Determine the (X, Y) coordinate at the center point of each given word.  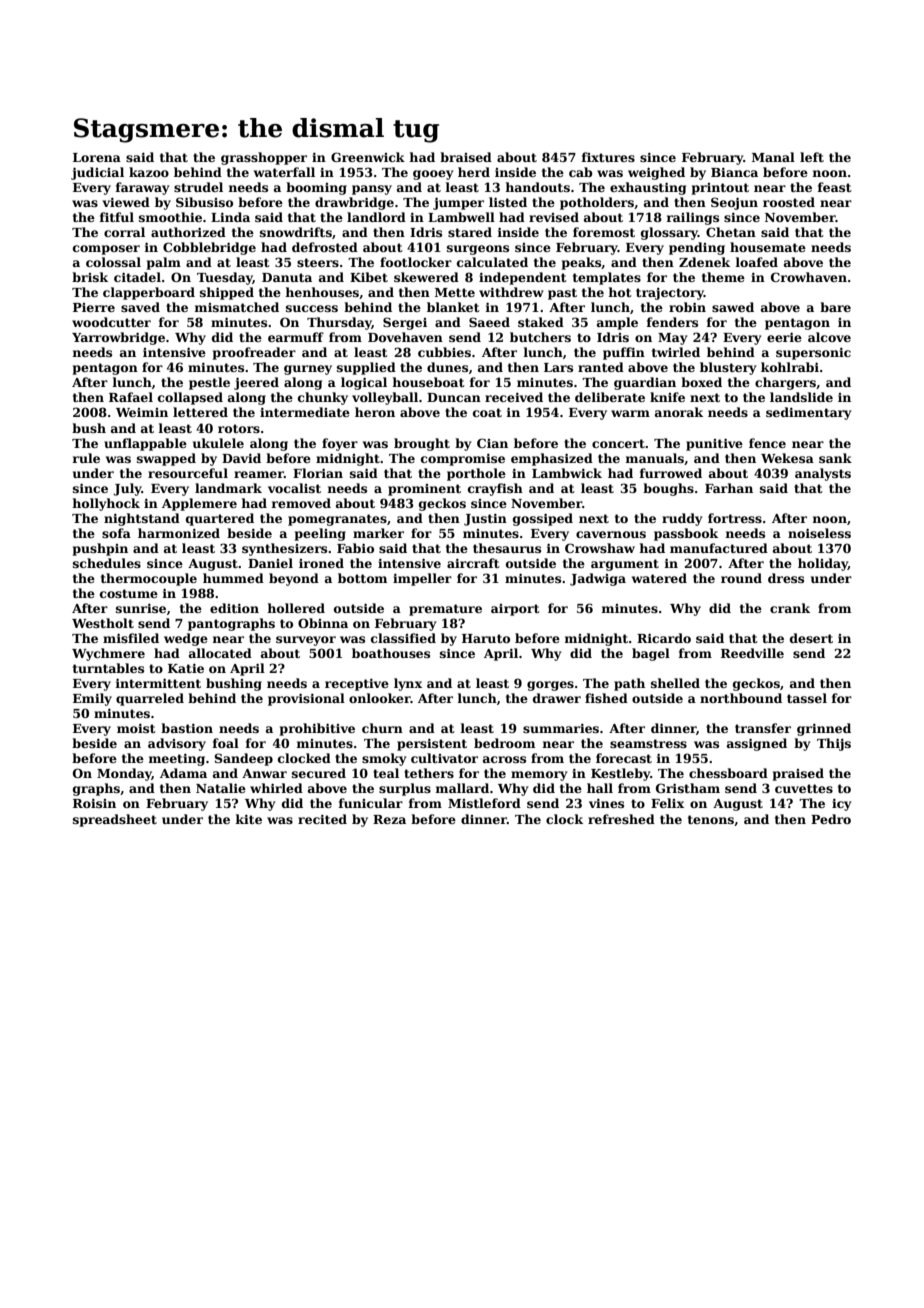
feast (834, 187)
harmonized (179, 533)
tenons (711, 819)
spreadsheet (115, 820)
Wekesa (787, 458)
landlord (376, 217)
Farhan (729, 488)
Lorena (97, 157)
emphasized (552, 459)
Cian (492, 443)
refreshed (621, 819)
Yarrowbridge (118, 338)
